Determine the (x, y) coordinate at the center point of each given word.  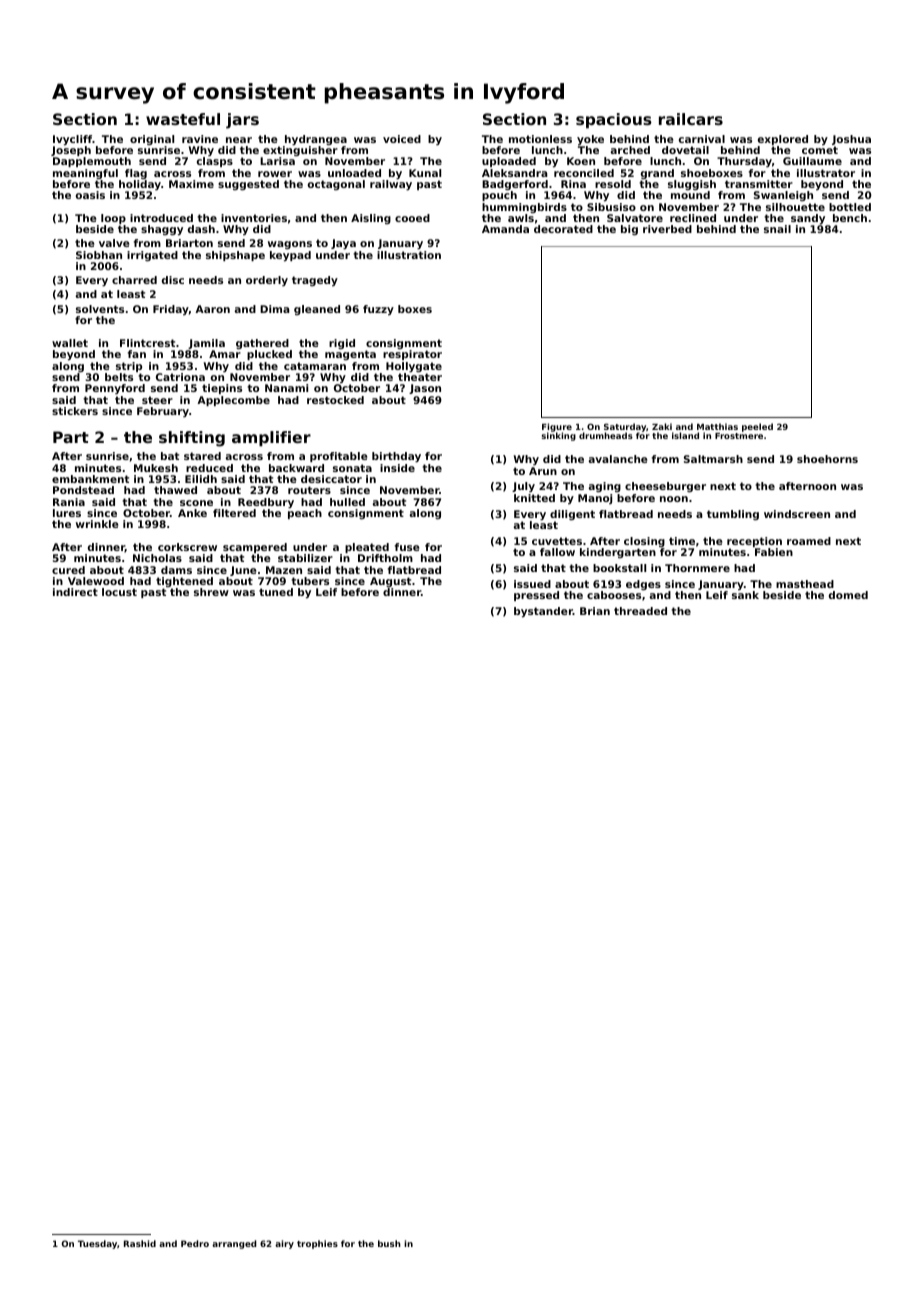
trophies (317, 1244)
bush (389, 1243)
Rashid (140, 1243)
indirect (75, 592)
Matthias (717, 426)
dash (201, 229)
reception (754, 542)
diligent (572, 515)
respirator (412, 355)
